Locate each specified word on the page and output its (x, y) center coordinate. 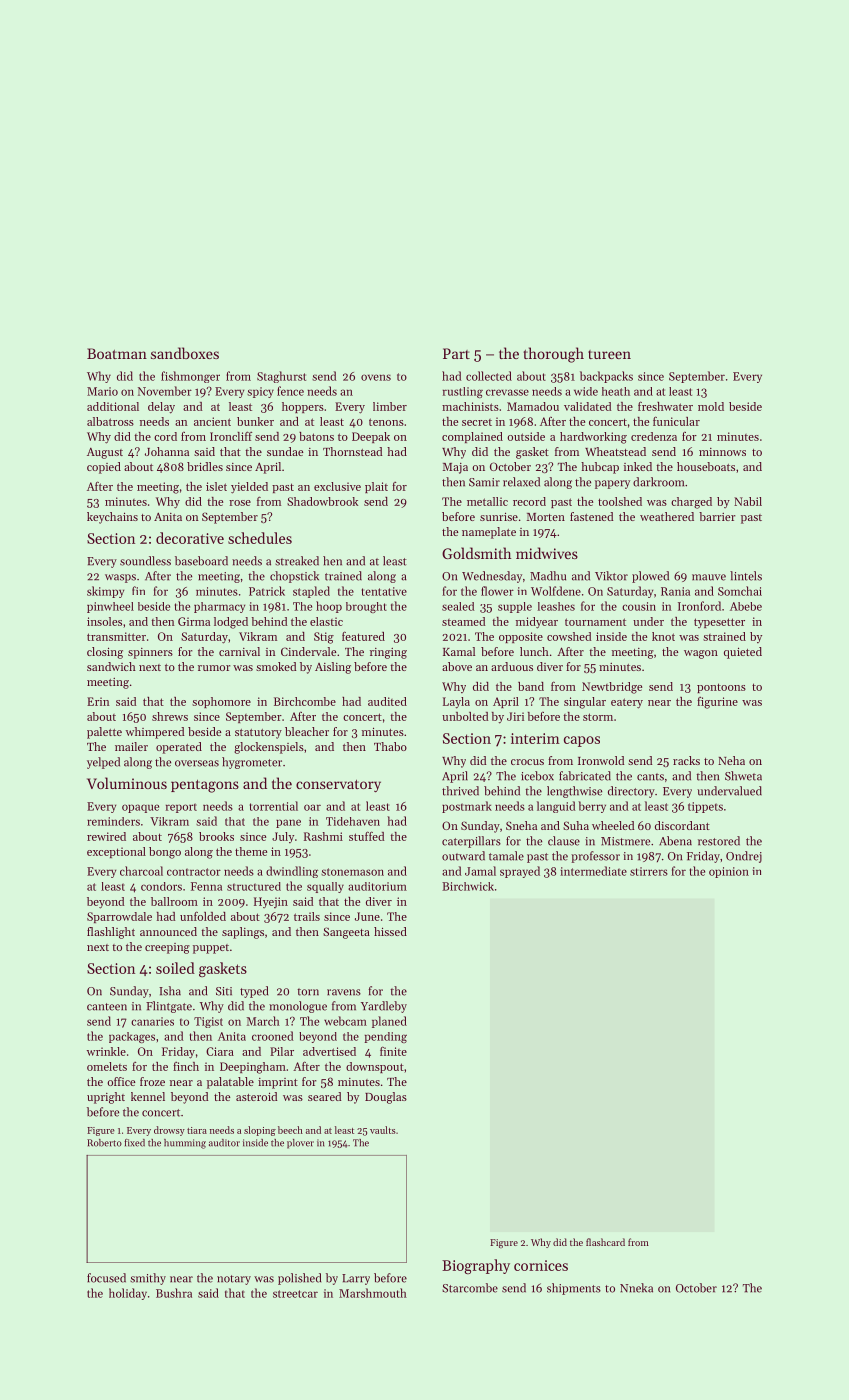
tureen (609, 354)
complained (472, 437)
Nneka (636, 1288)
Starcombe (470, 1288)
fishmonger (190, 377)
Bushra (174, 1293)
